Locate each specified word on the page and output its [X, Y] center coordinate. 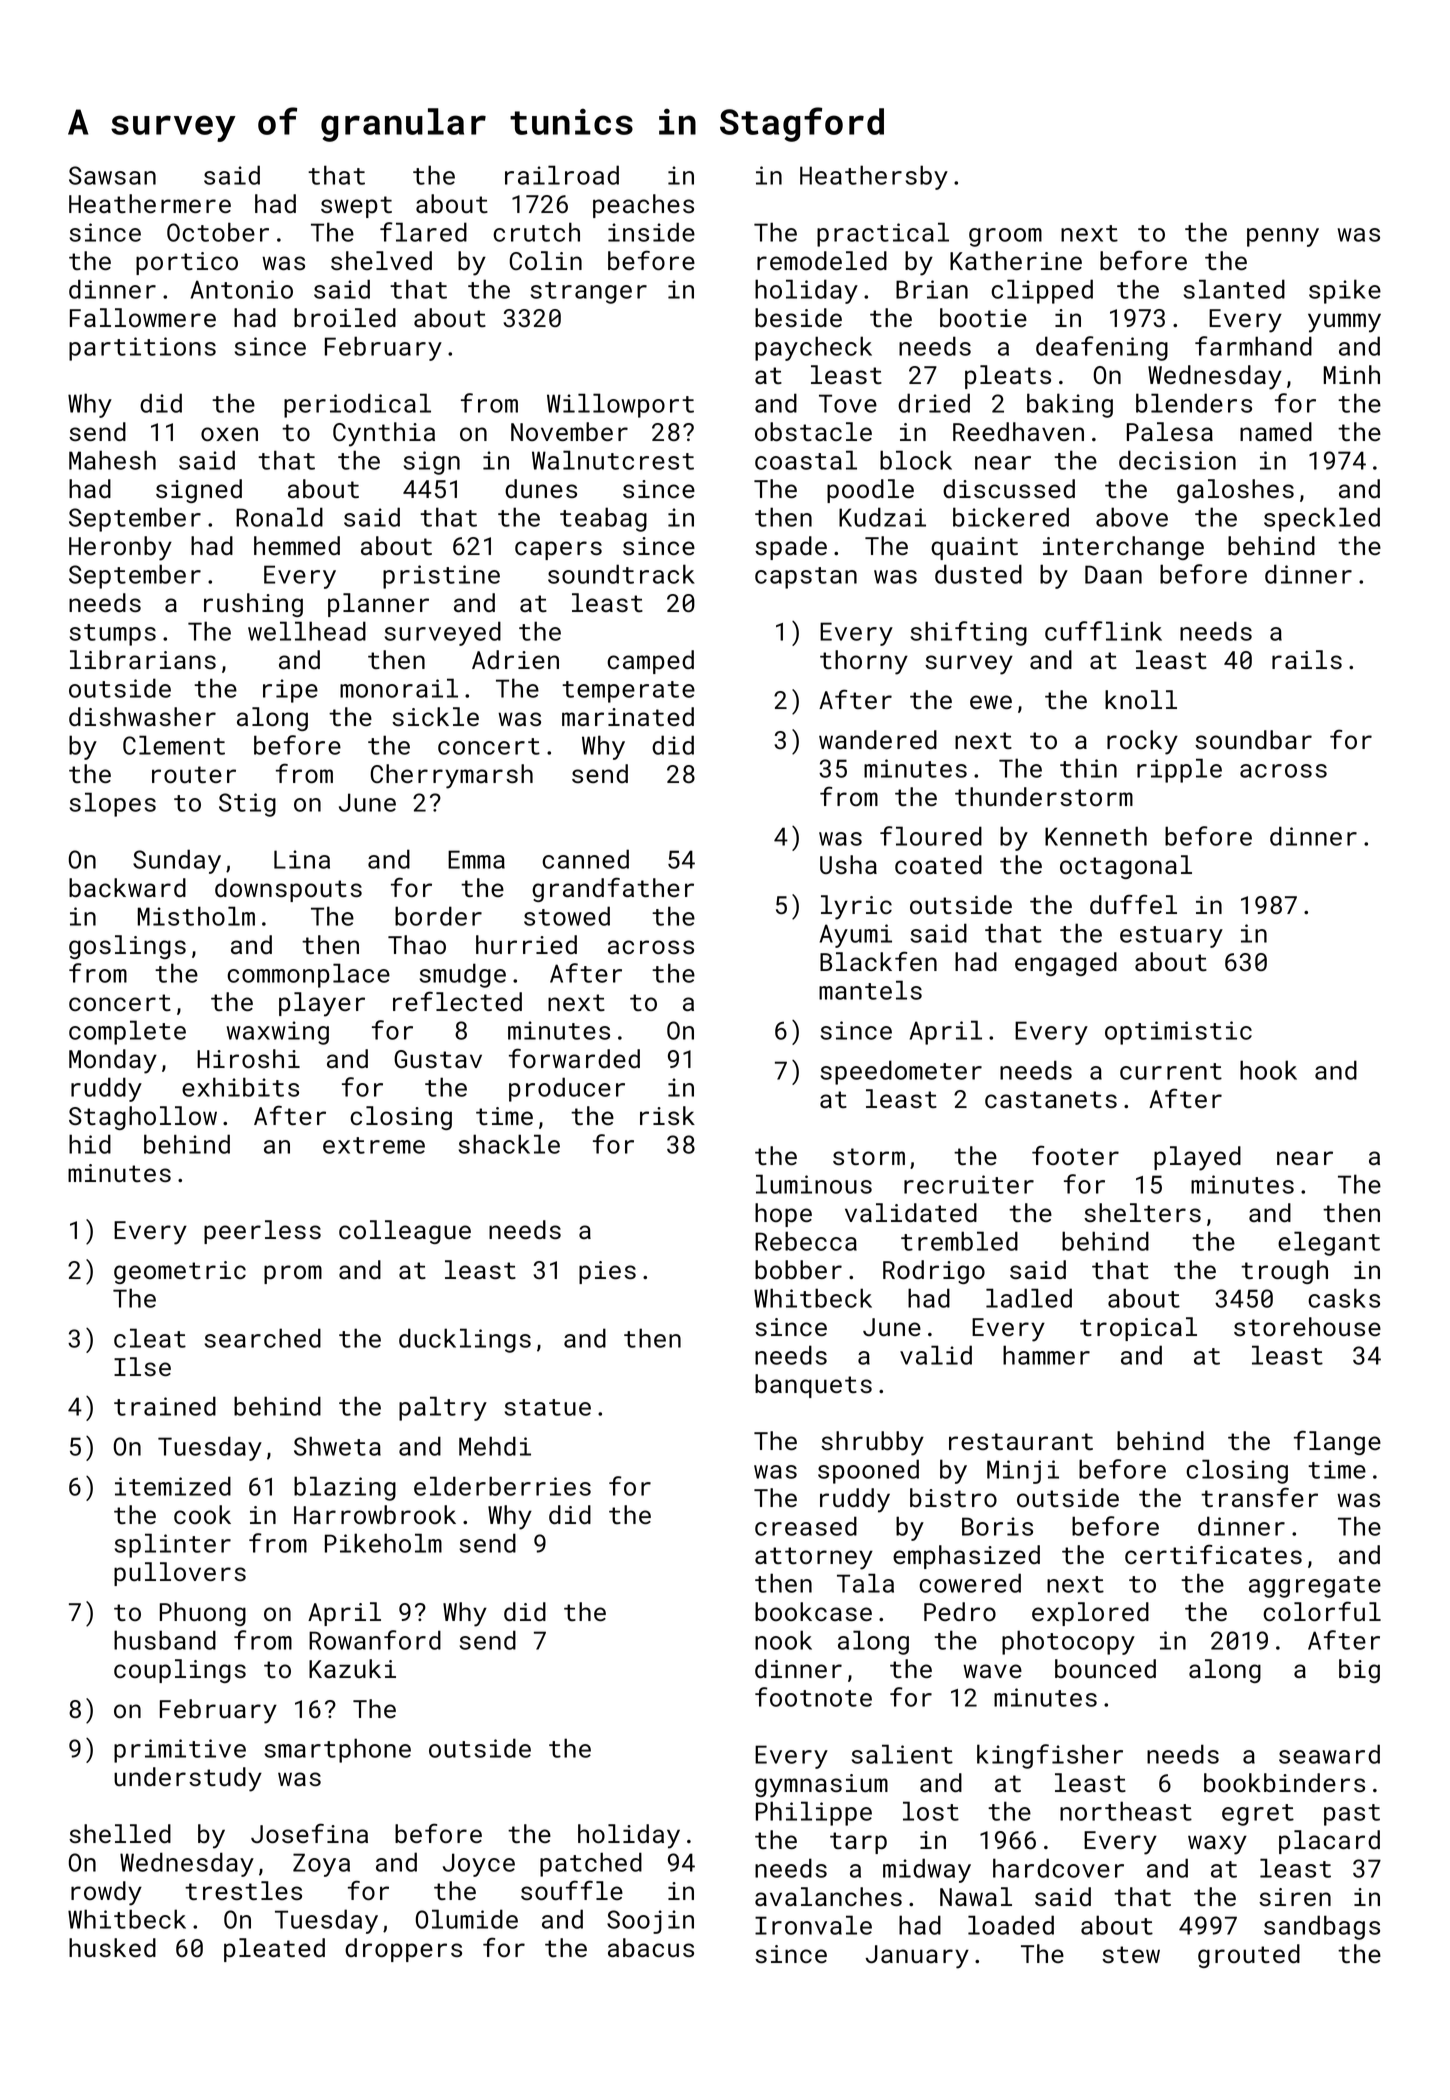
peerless [262, 1232]
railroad [562, 175]
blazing [345, 1488]
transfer [1259, 1497]
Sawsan [112, 175]
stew [1131, 1954]
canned [585, 859]
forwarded [574, 1058]
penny [1283, 237]
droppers [403, 1950]
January [917, 1957]
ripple [1179, 770]
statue [548, 1407]
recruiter [969, 1184]
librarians [143, 660]
